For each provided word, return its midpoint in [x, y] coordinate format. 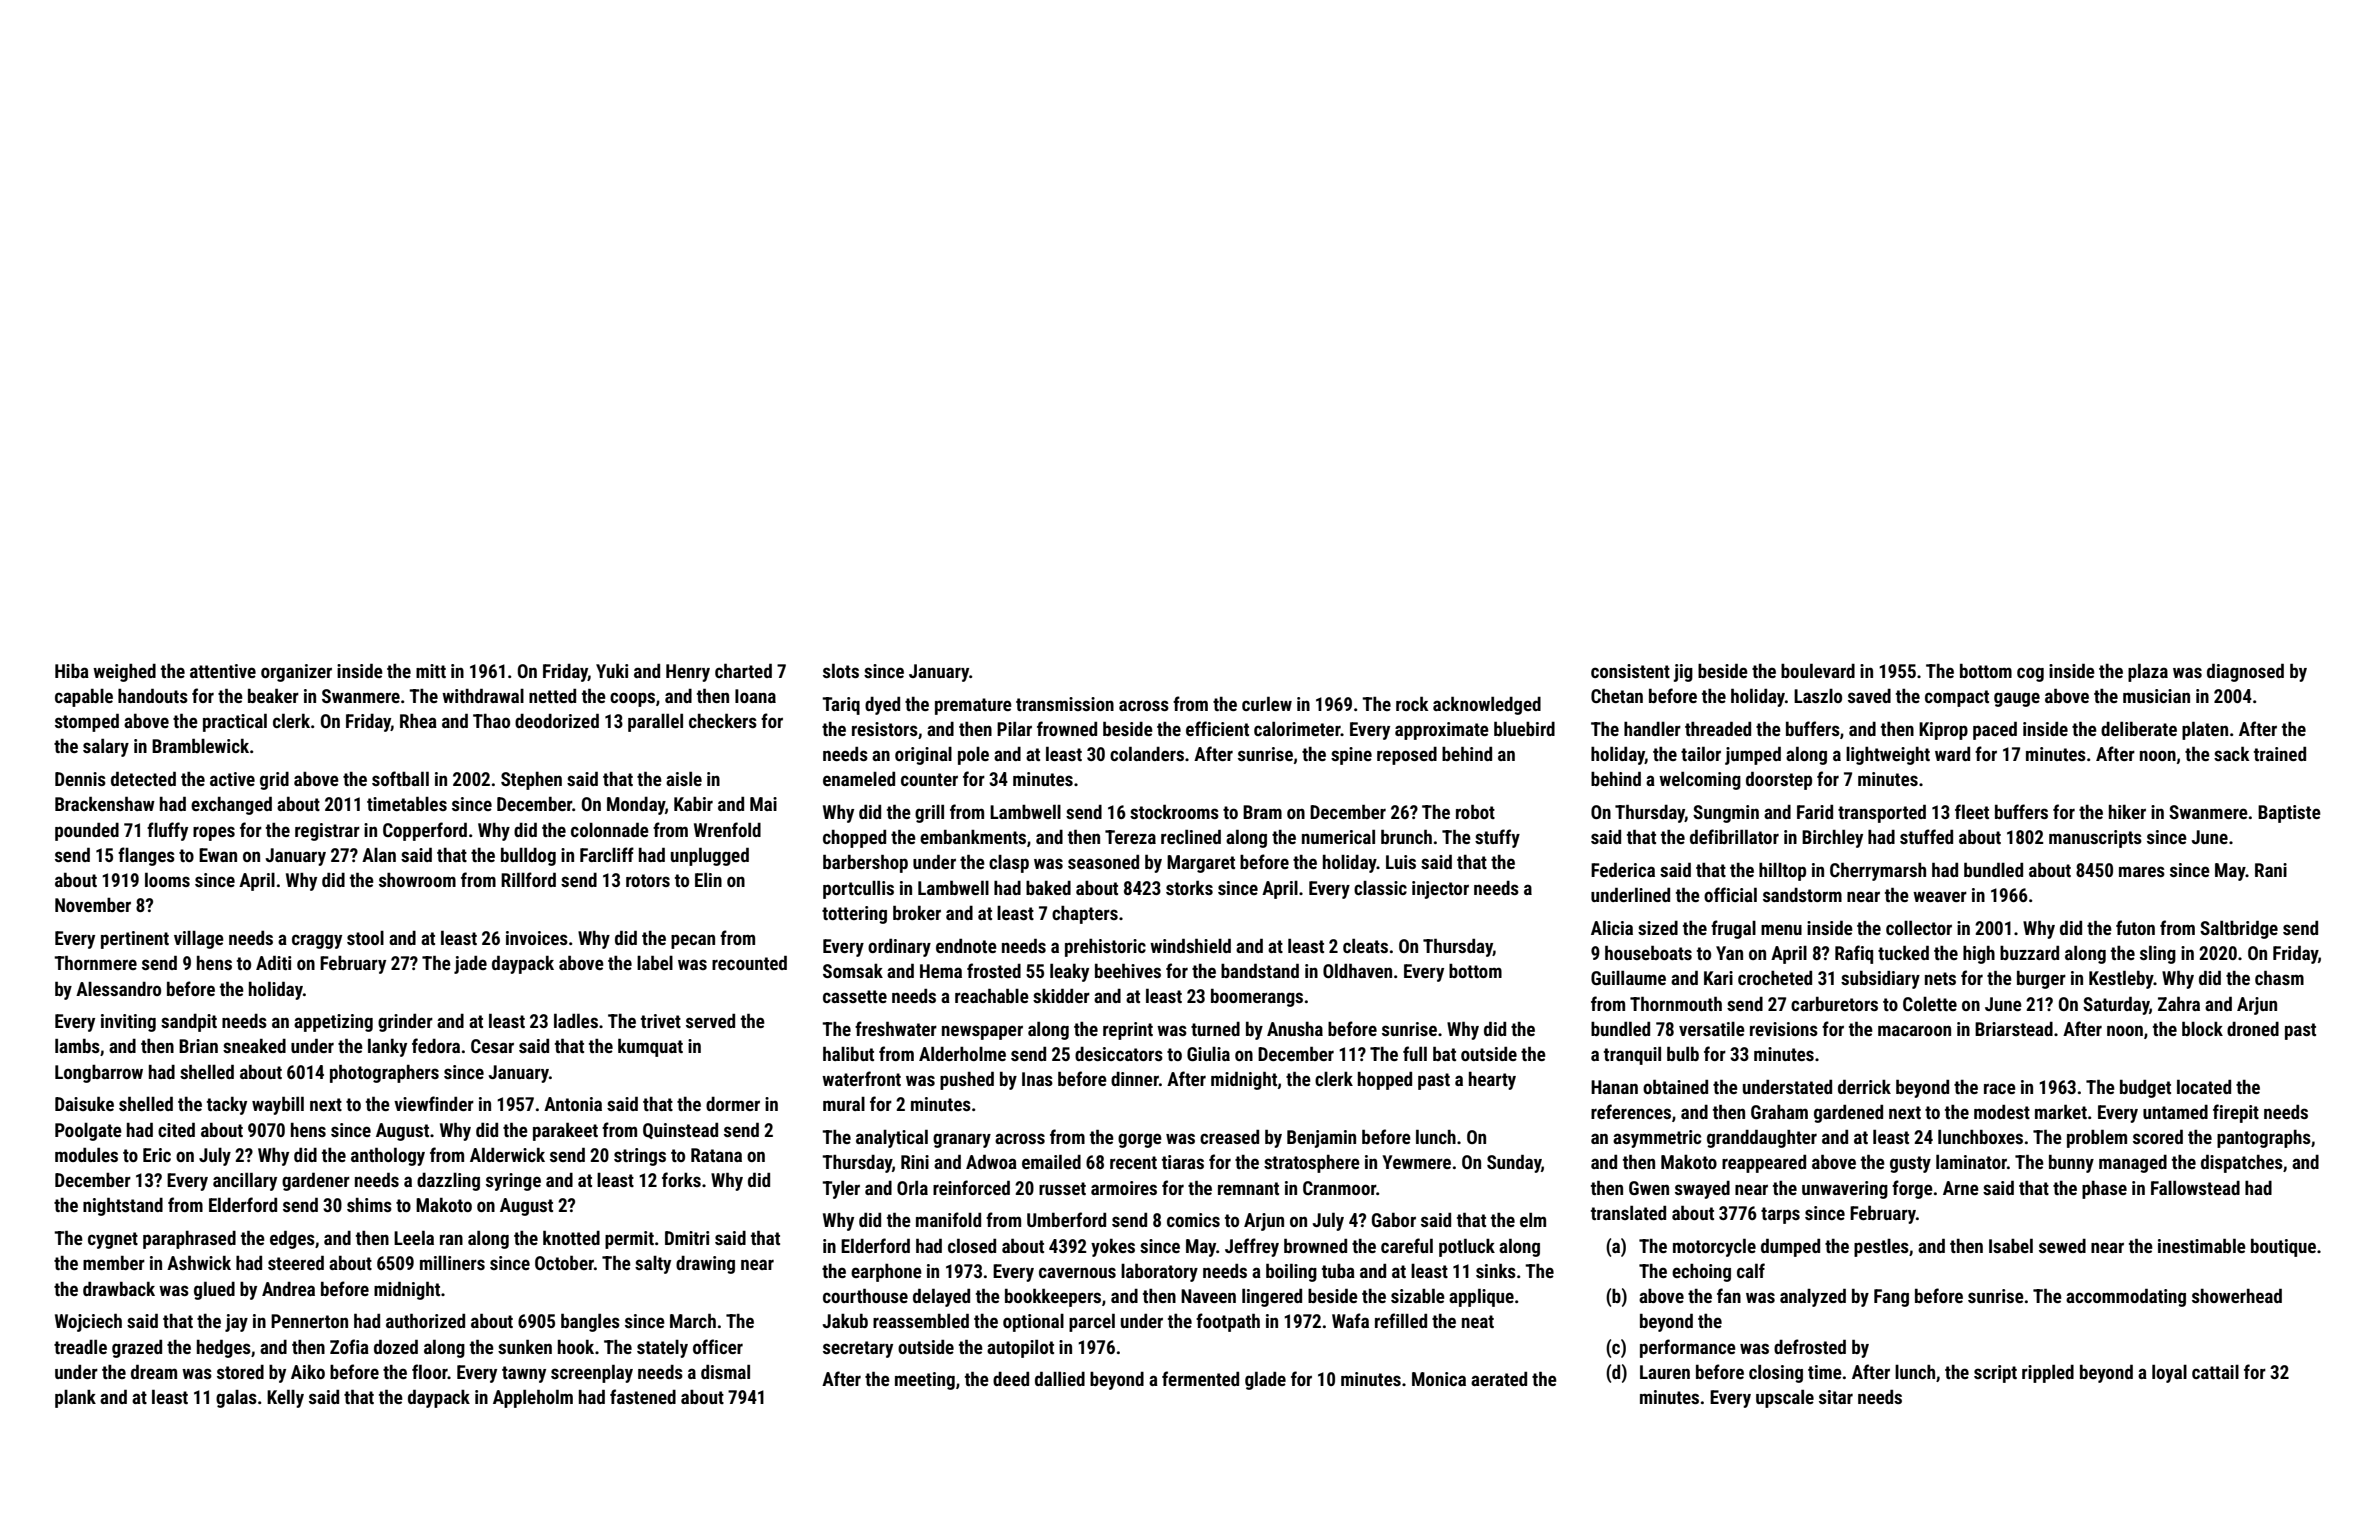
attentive [223, 671]
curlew [1267, 703]
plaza [2148, 672]
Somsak [853, 971]
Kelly [285, 1398]
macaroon [1914, 1030]
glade [1265, 1380]
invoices [537, 938]
